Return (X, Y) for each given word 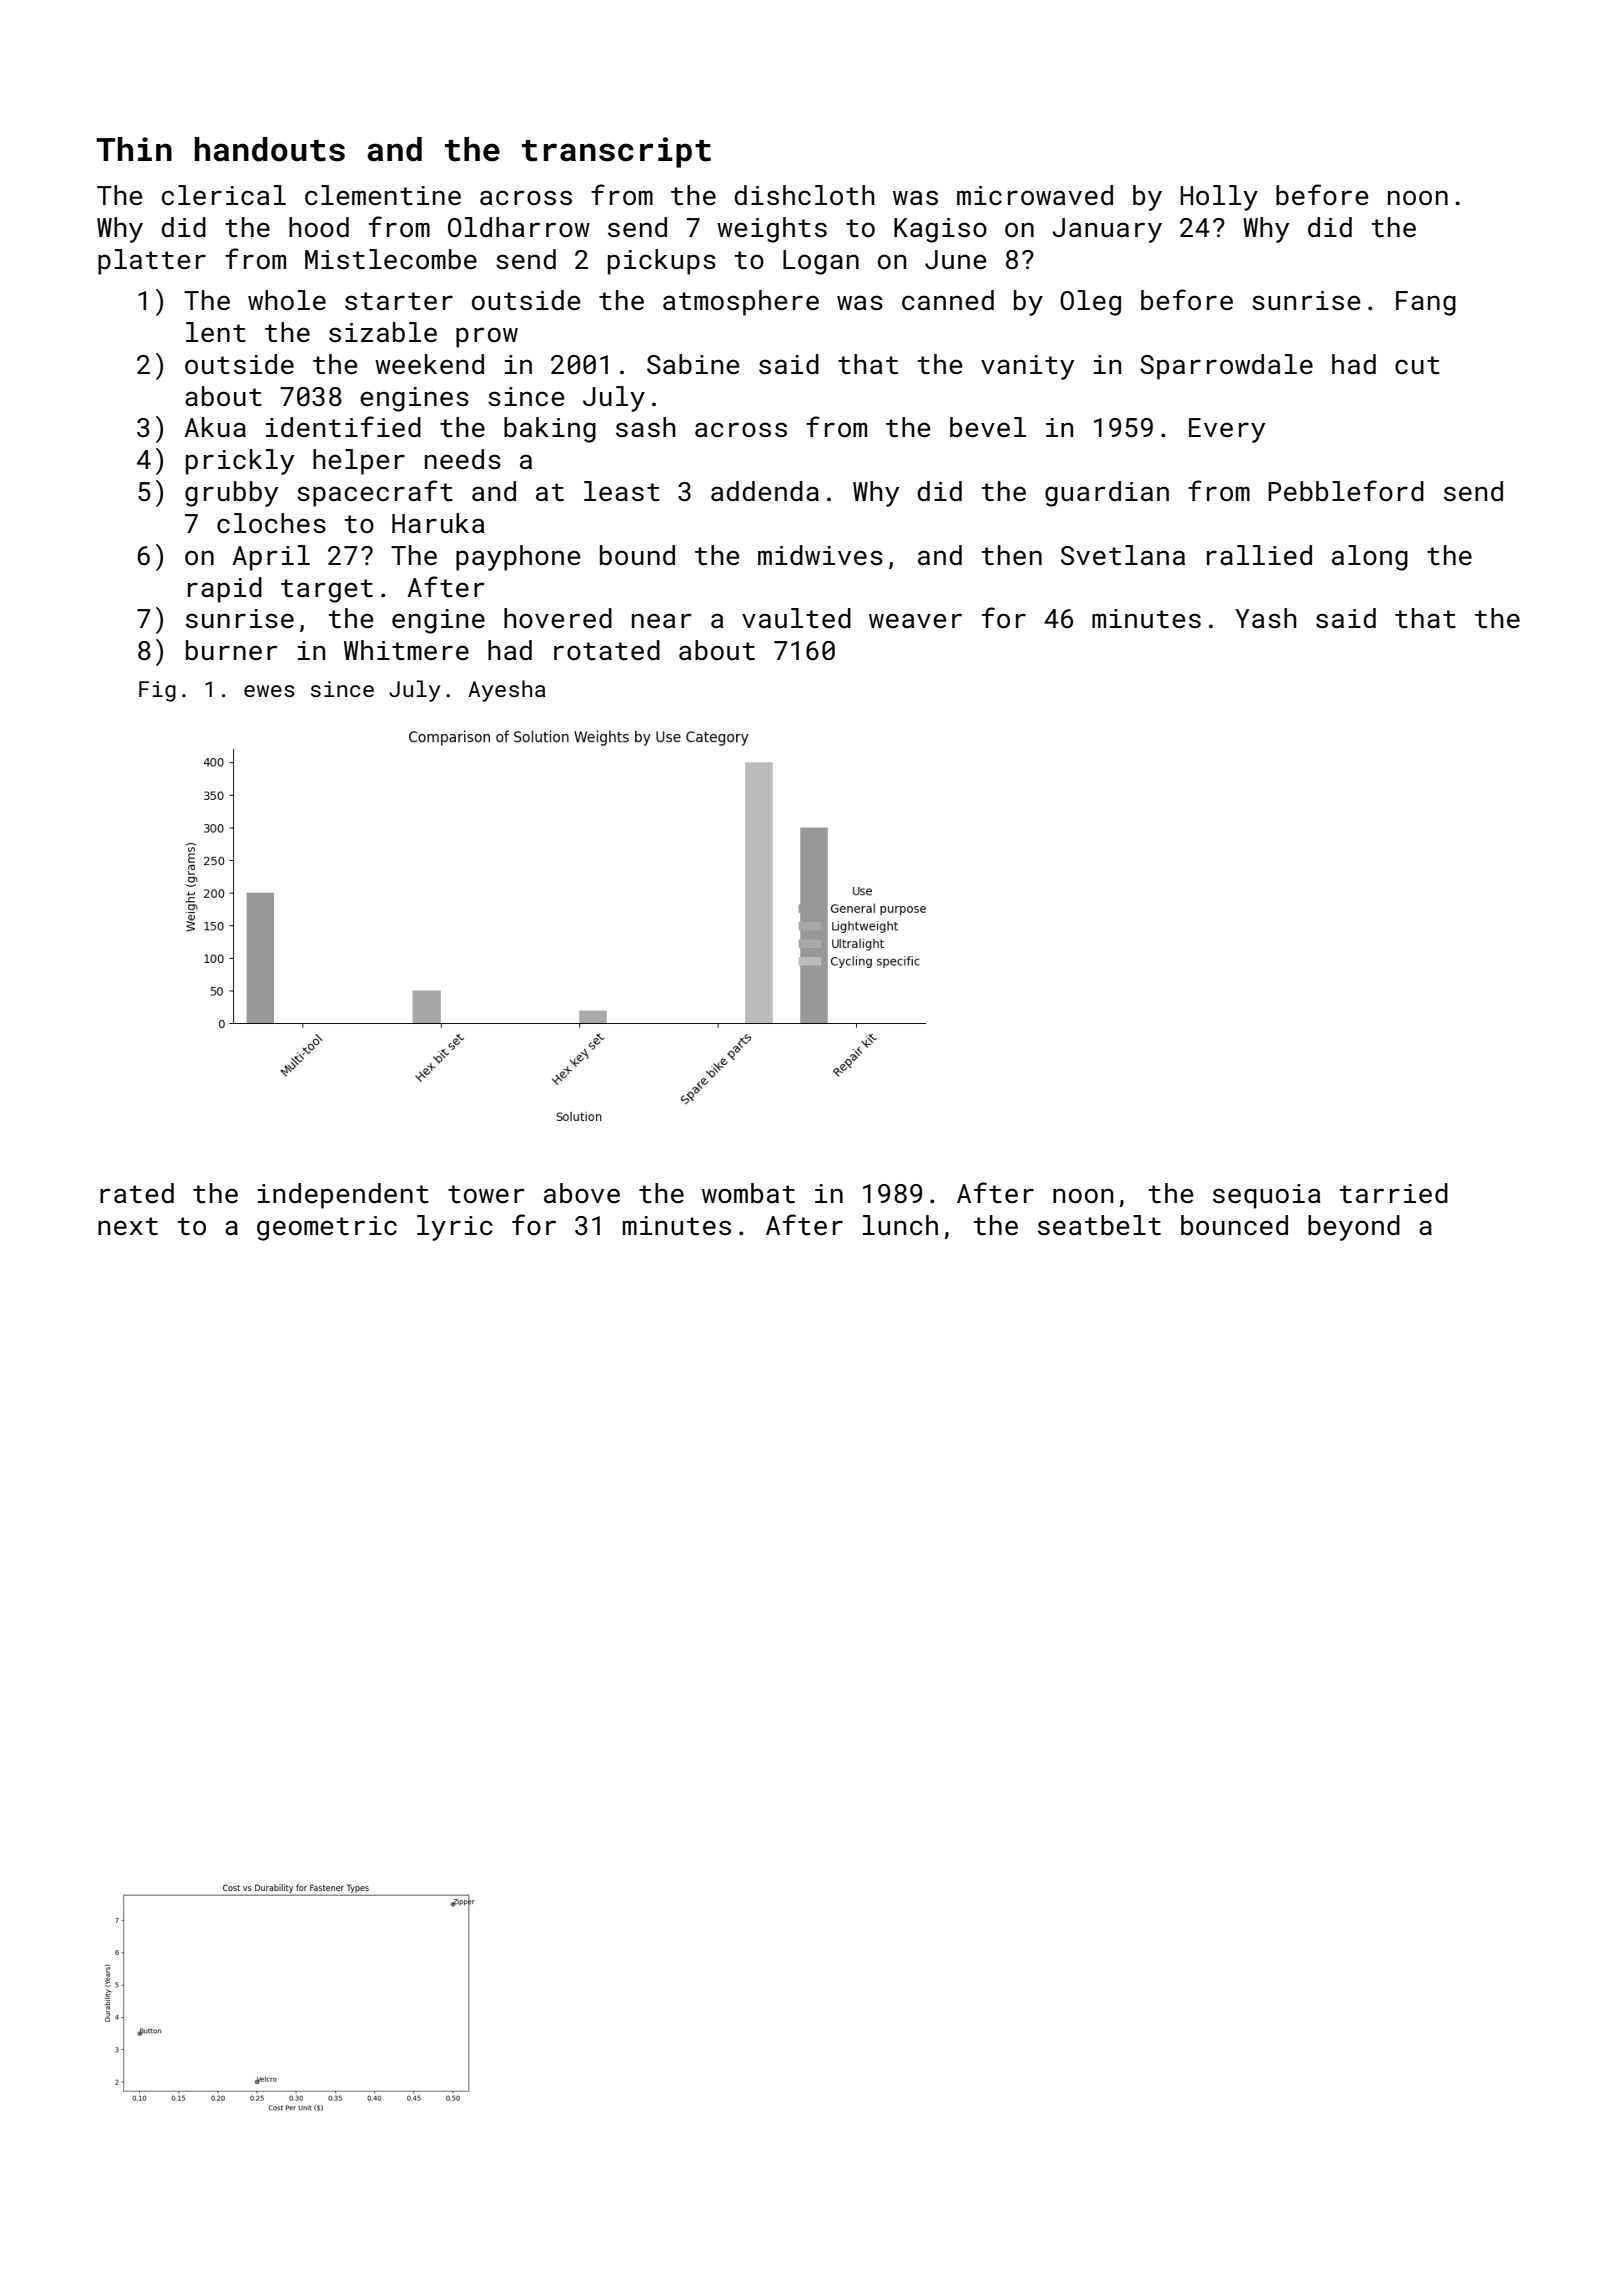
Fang (1426, 303)
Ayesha (506, 691)
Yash (1266, 618)
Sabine (693, 364)
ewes (269, 691)
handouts (270, 149)
